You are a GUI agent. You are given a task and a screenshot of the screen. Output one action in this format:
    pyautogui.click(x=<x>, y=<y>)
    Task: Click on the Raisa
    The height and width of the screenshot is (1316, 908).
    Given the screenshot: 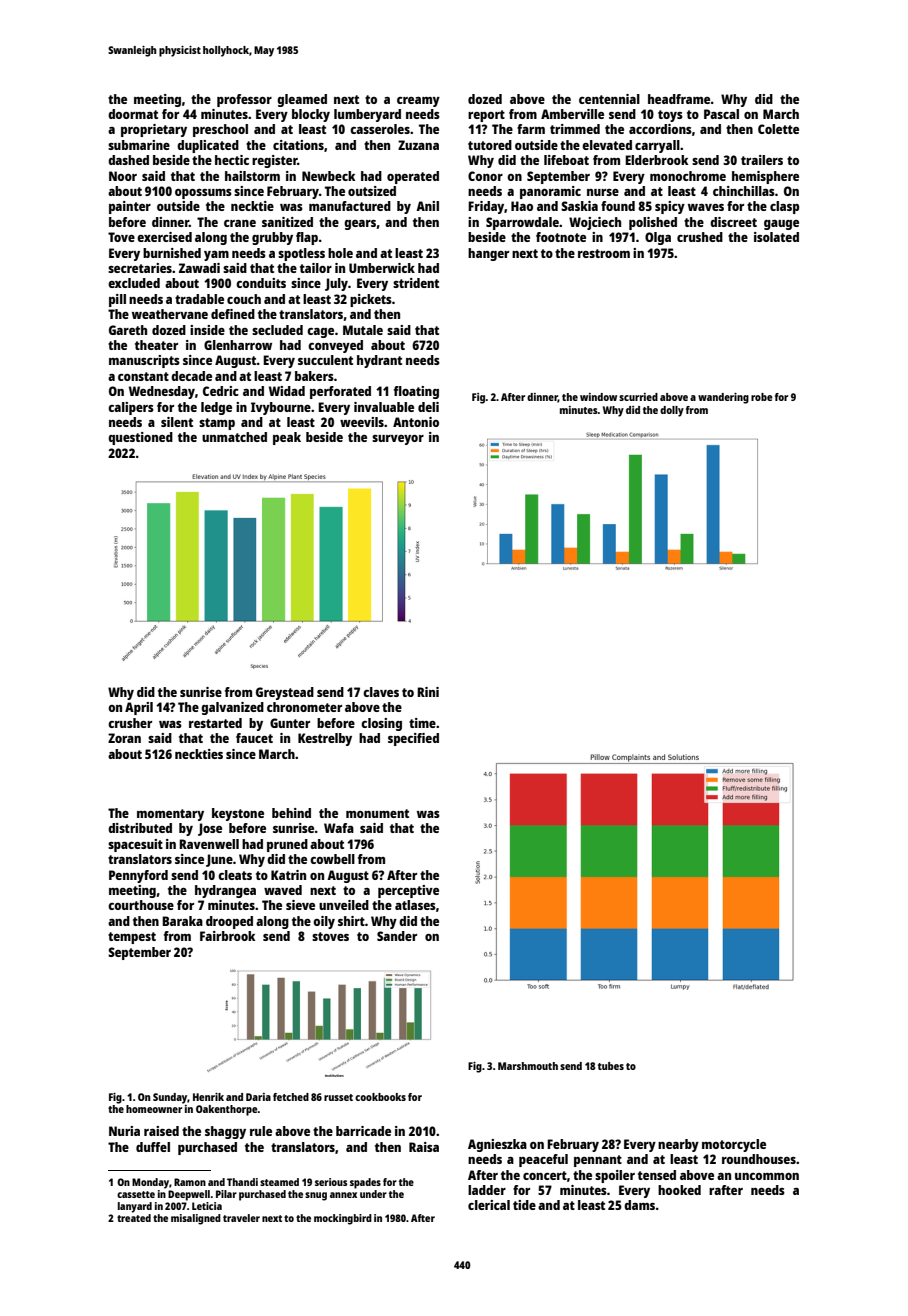 What is the action you would take?
    pyautogui.click(x=424, y=1147)
